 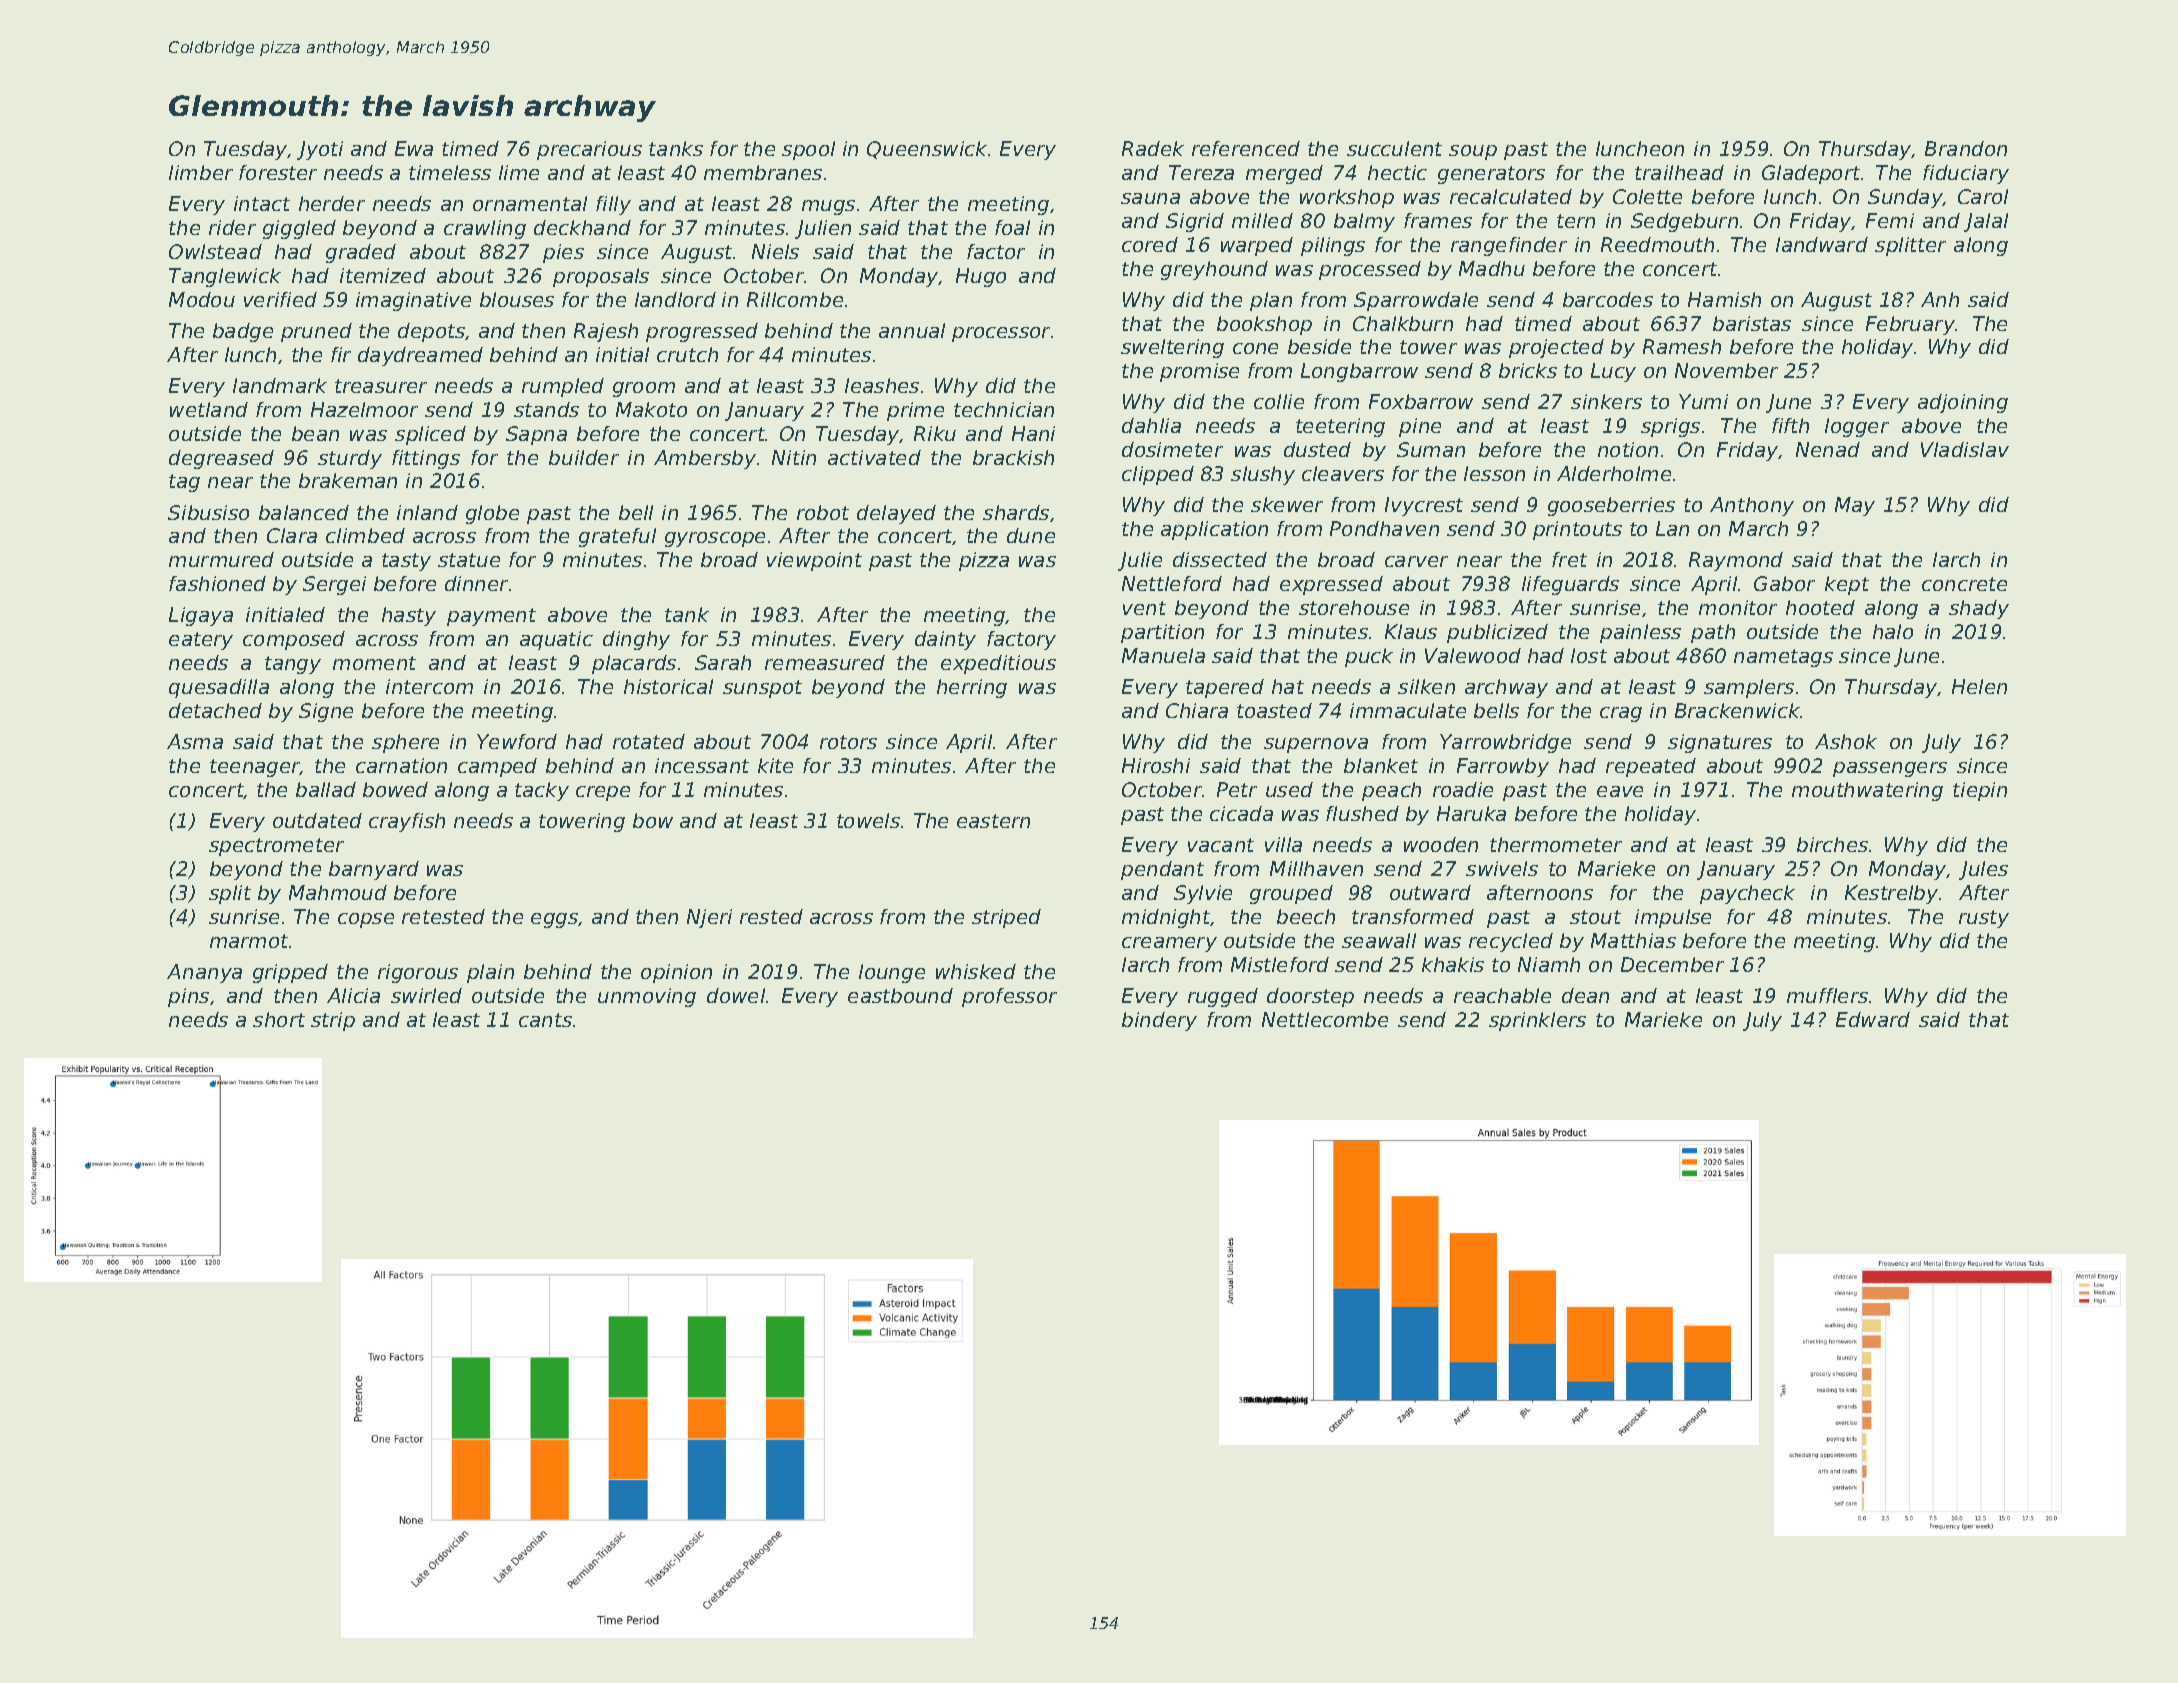 What do you see at coordinates (945, 640) in the document?
I see `dainty` at bounding box center [945, 640].
